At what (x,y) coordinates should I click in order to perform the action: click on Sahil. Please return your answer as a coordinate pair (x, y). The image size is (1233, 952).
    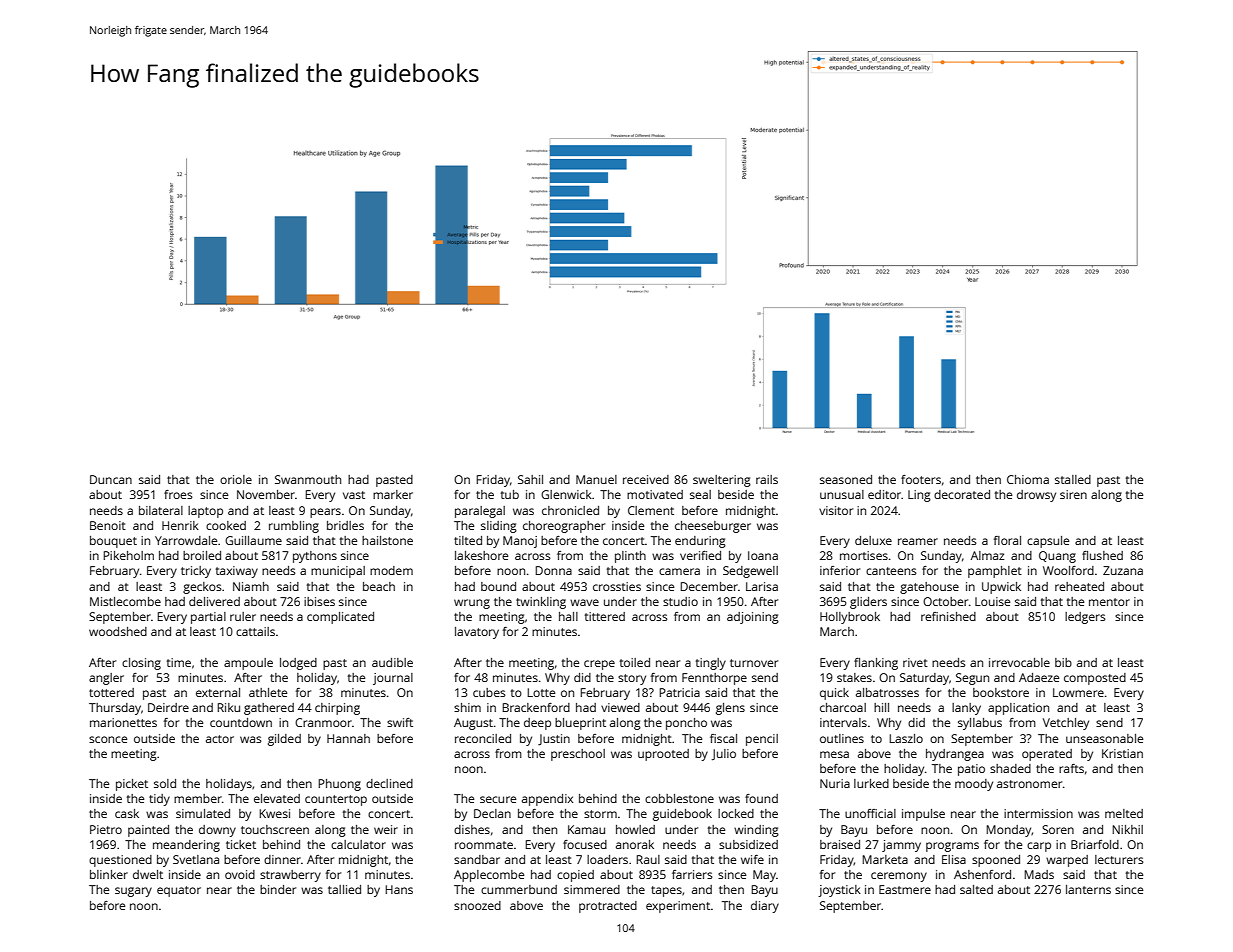
    Looking at the image, I should click on (530, 479).
